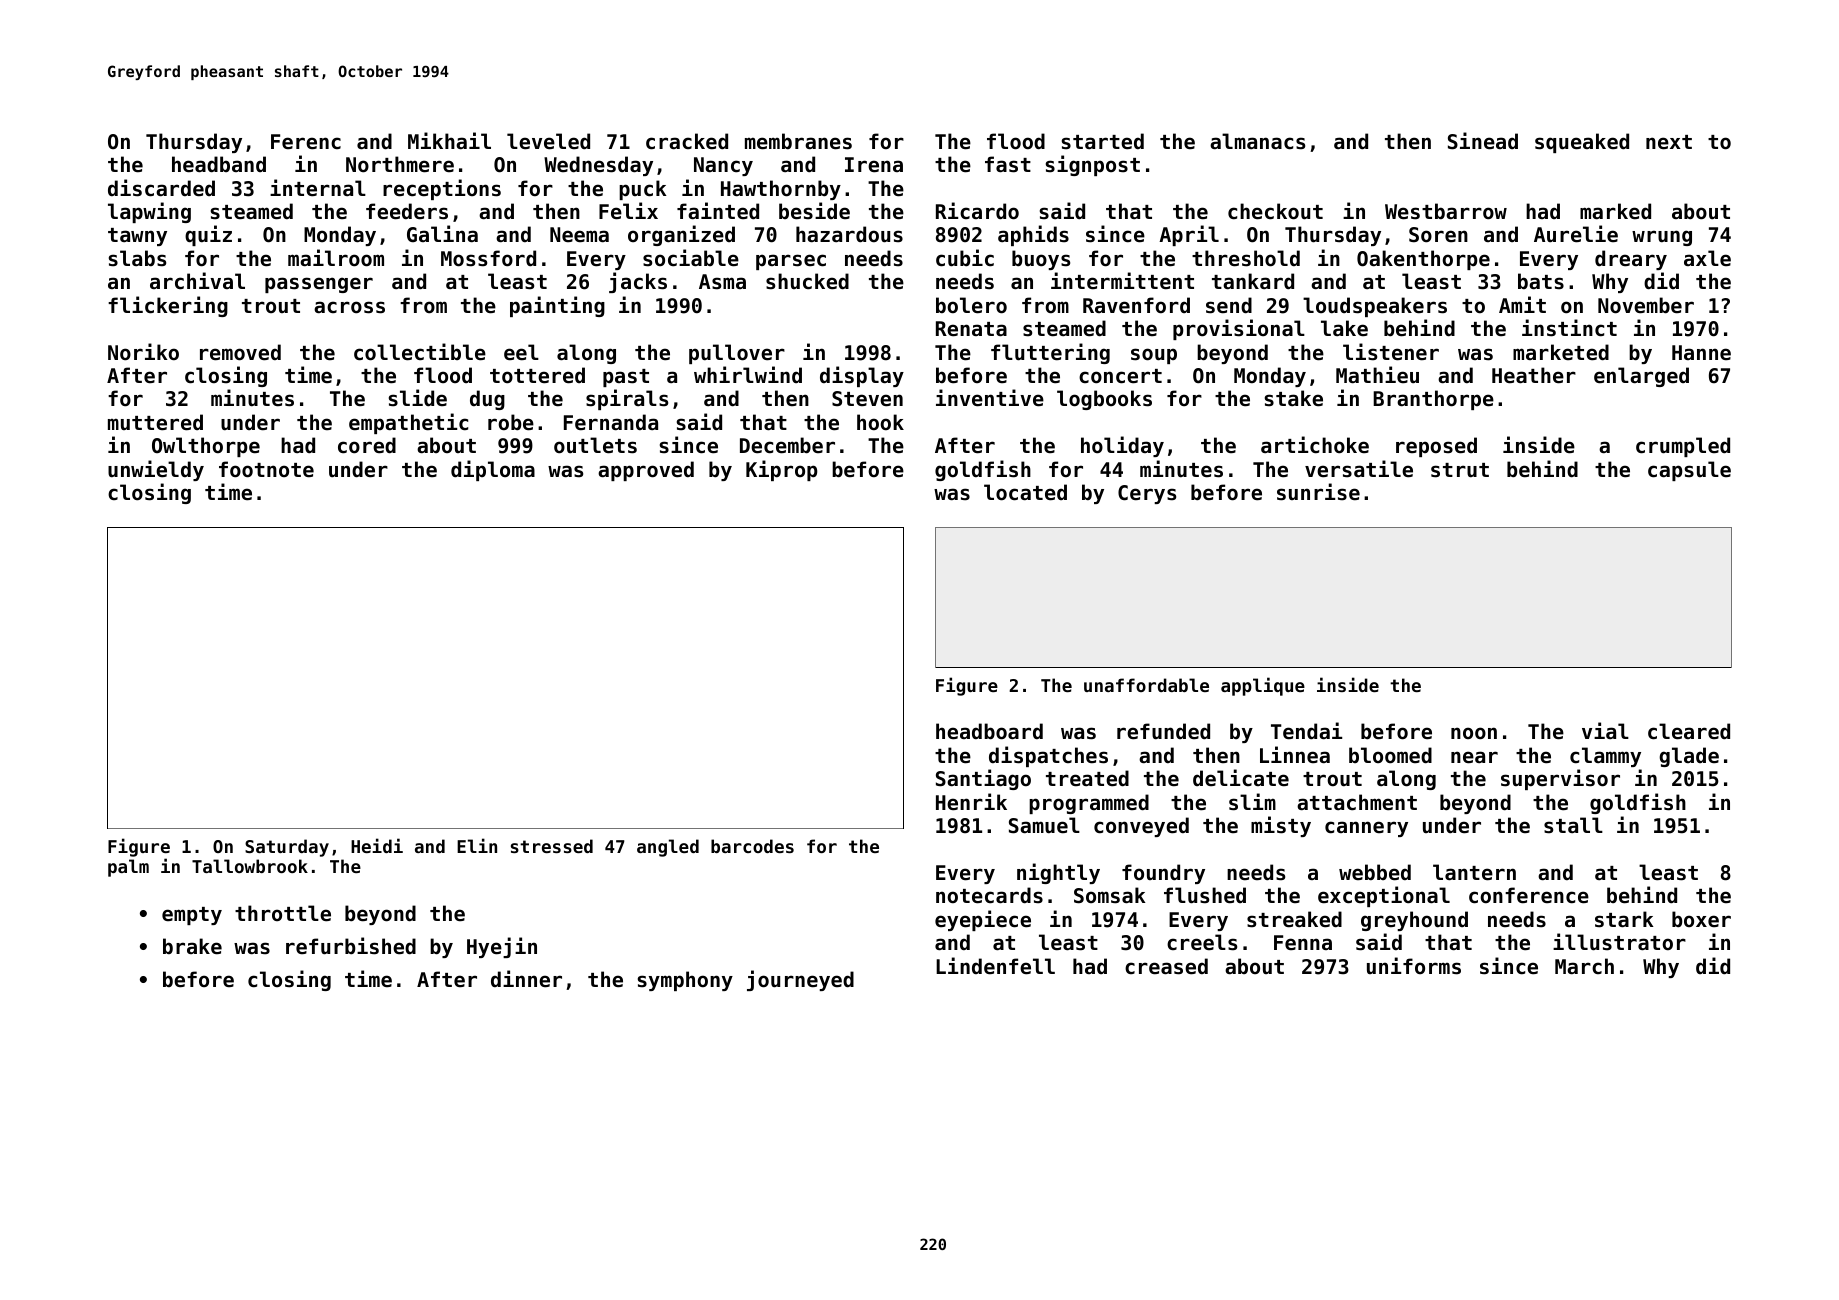 The height and width of the screenshot is (1300, 1839). Describe the element at coordinates (748, 374) in the screenshot. I see `whirlwind` at that location.
